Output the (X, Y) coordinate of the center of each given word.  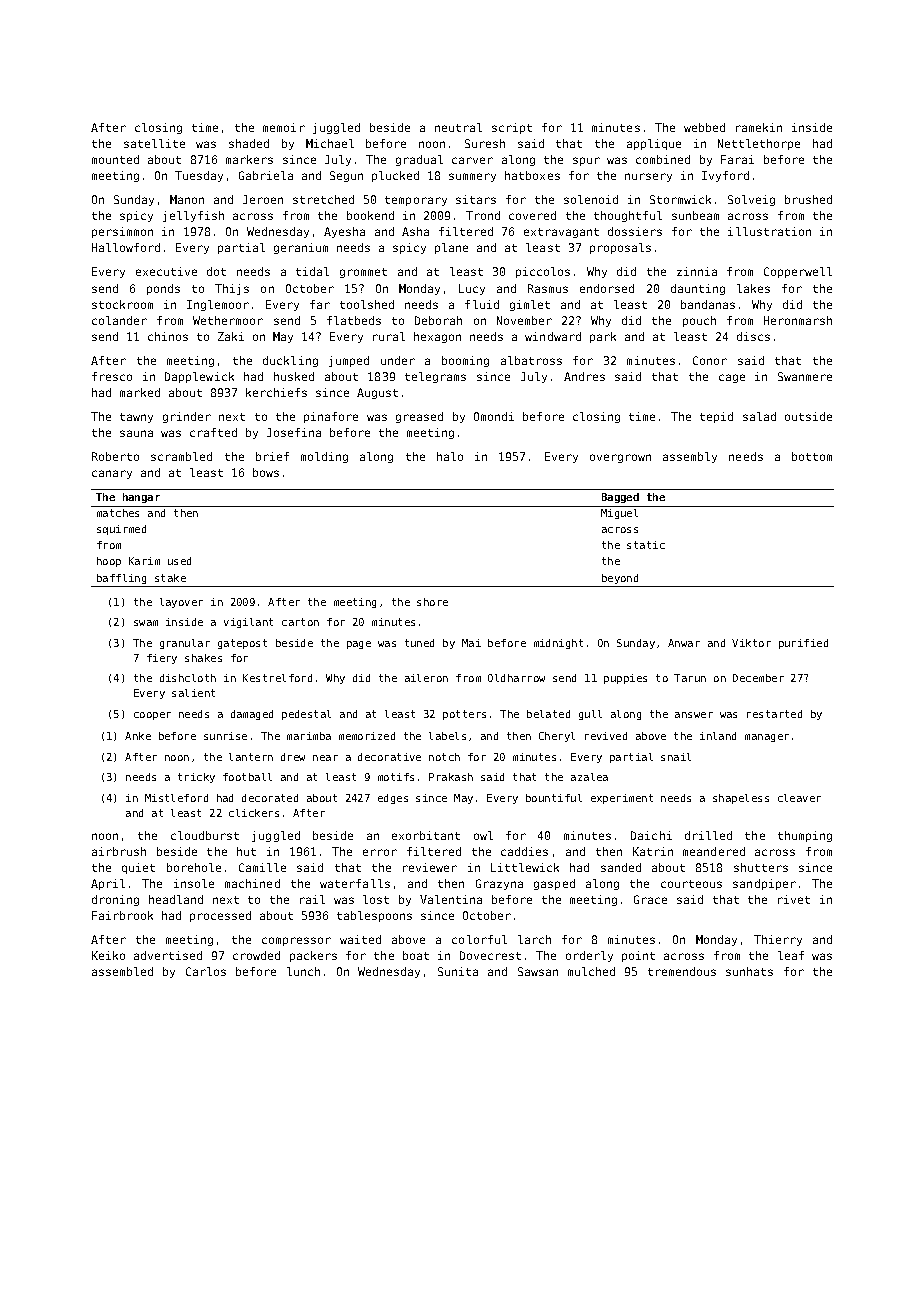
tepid (716, 417)
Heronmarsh (798, 320)
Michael (330, 143)
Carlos (206, 971)
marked (140, 392)
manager (767, 738)
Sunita (458, 971)
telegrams (435, 377)
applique (654, 144)
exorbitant (426, 835)
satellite (154, 143)
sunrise (225, 736)
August (377, 393)
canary (112, 474)
